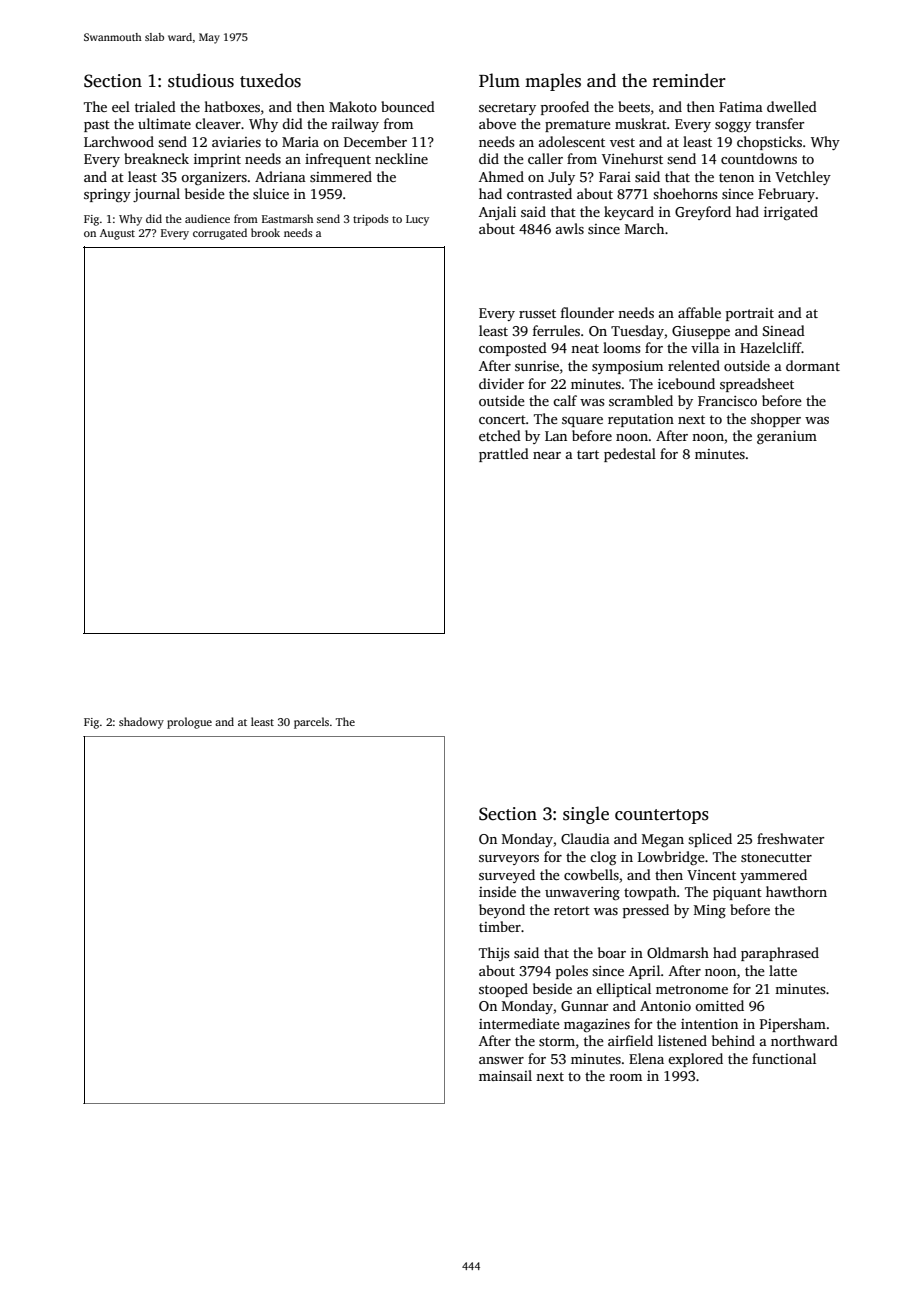  I want to click on reminder, so click(689, 80).
